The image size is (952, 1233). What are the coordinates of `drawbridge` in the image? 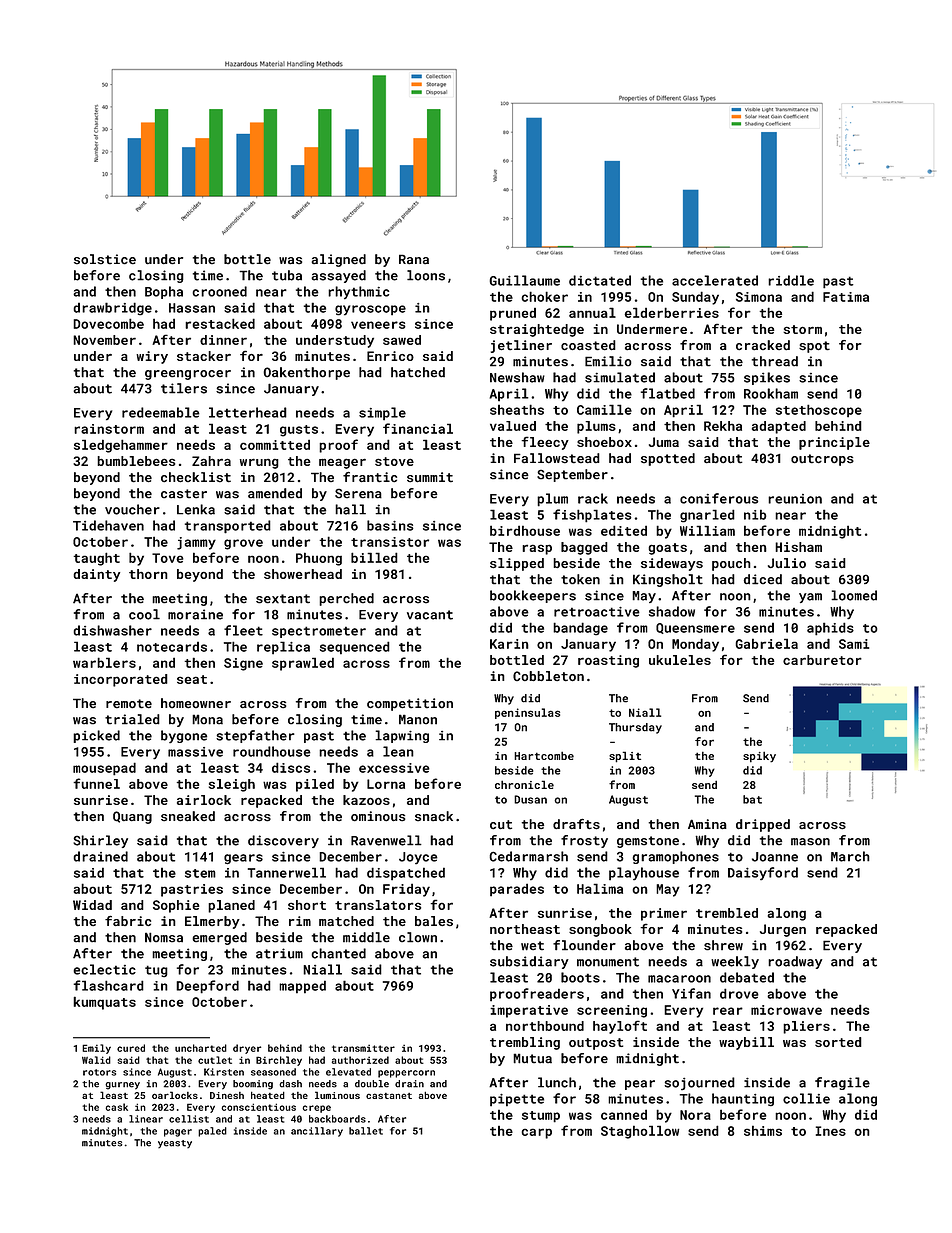 It's located at (112, 309).
